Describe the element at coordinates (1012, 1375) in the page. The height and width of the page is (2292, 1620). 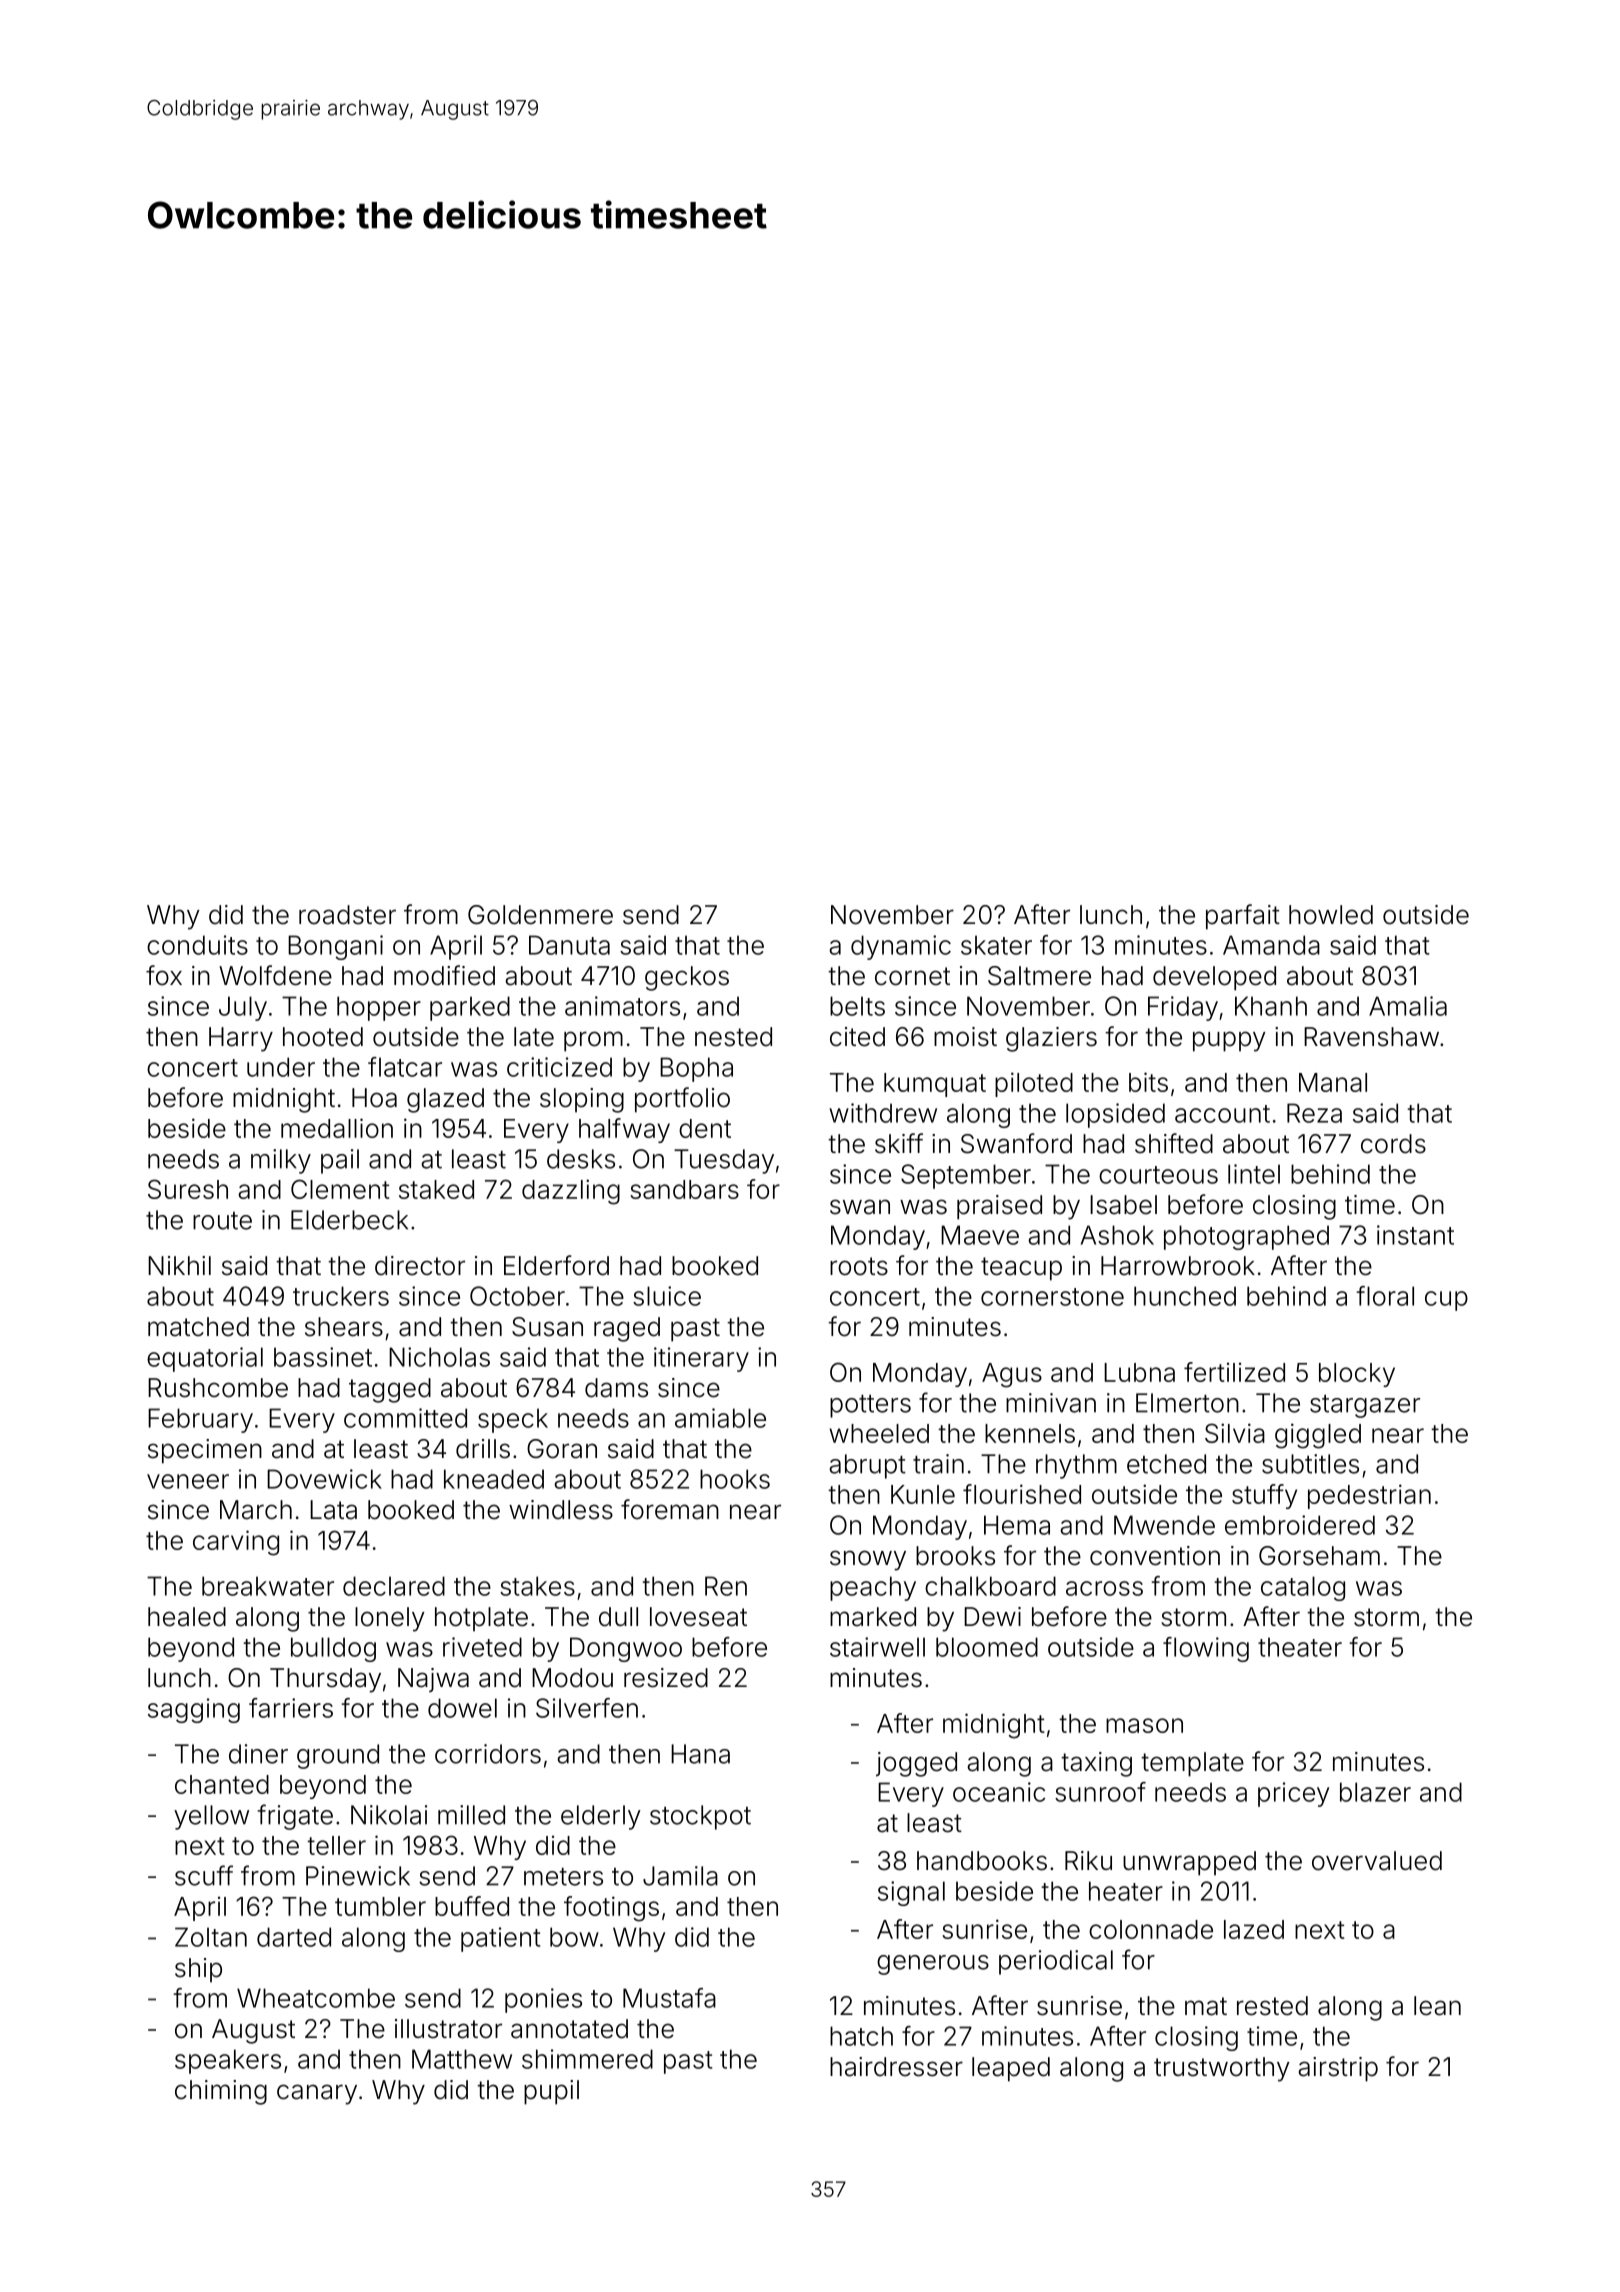
I see `Agus` at that location.
